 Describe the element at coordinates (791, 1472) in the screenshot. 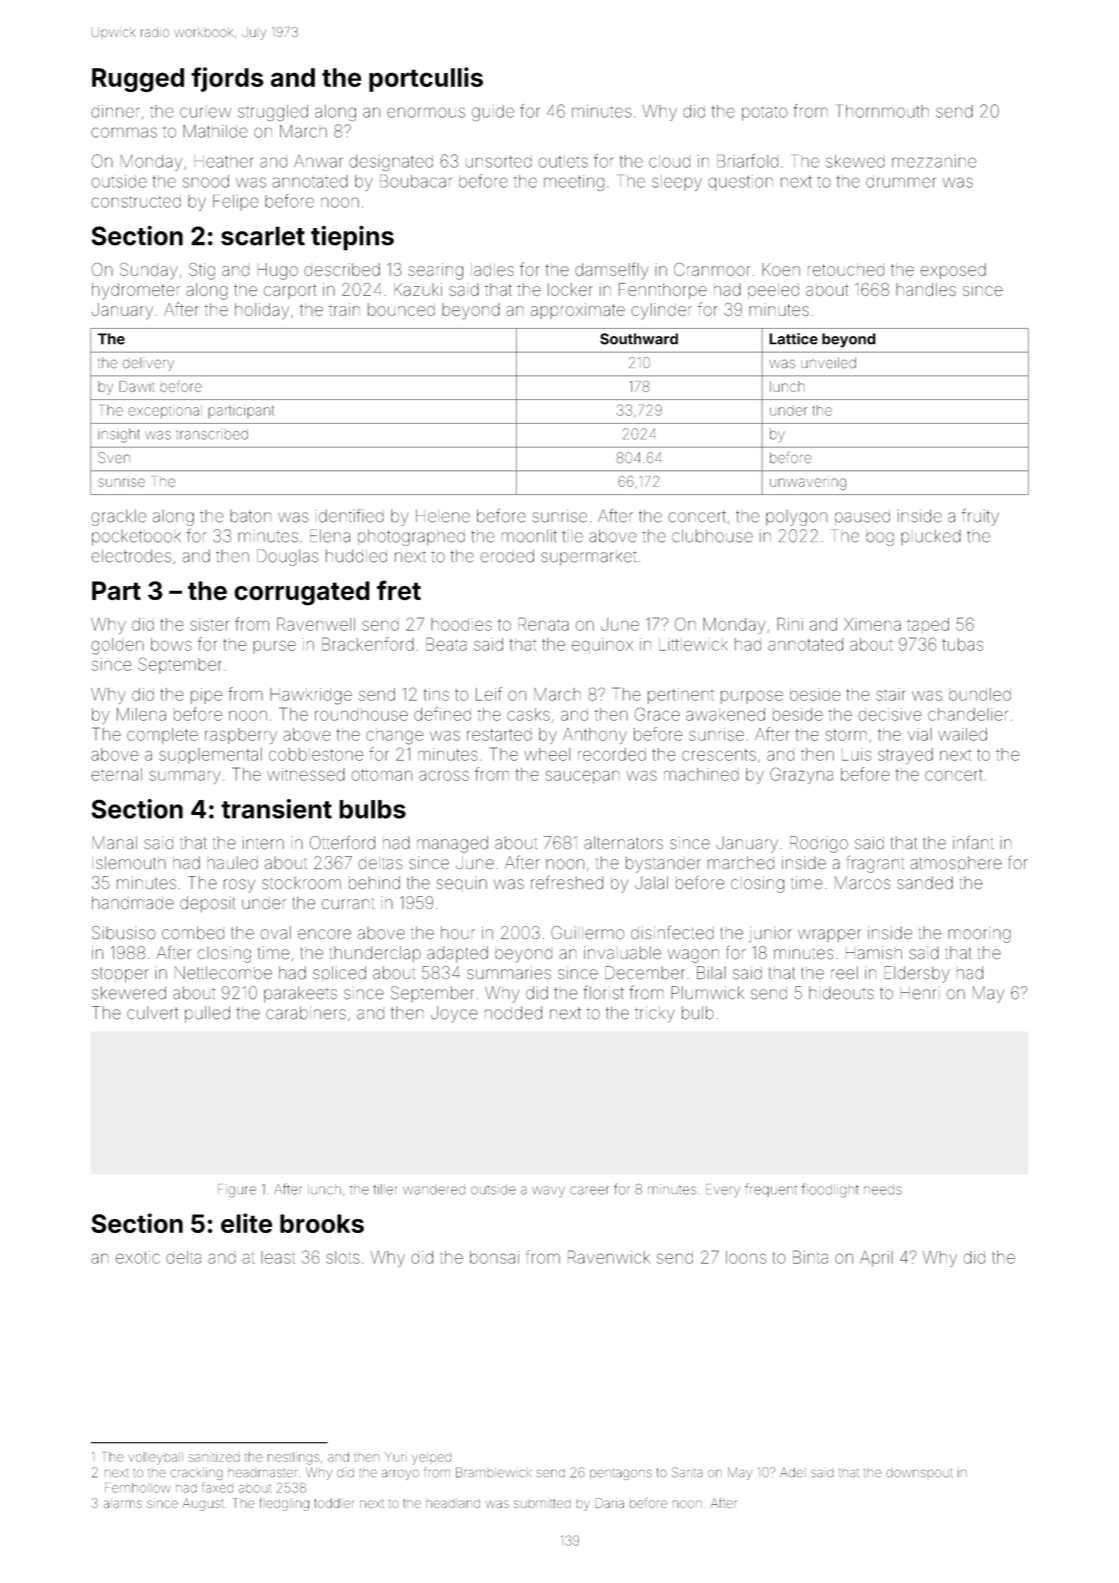

I see `Adel` at that location.
